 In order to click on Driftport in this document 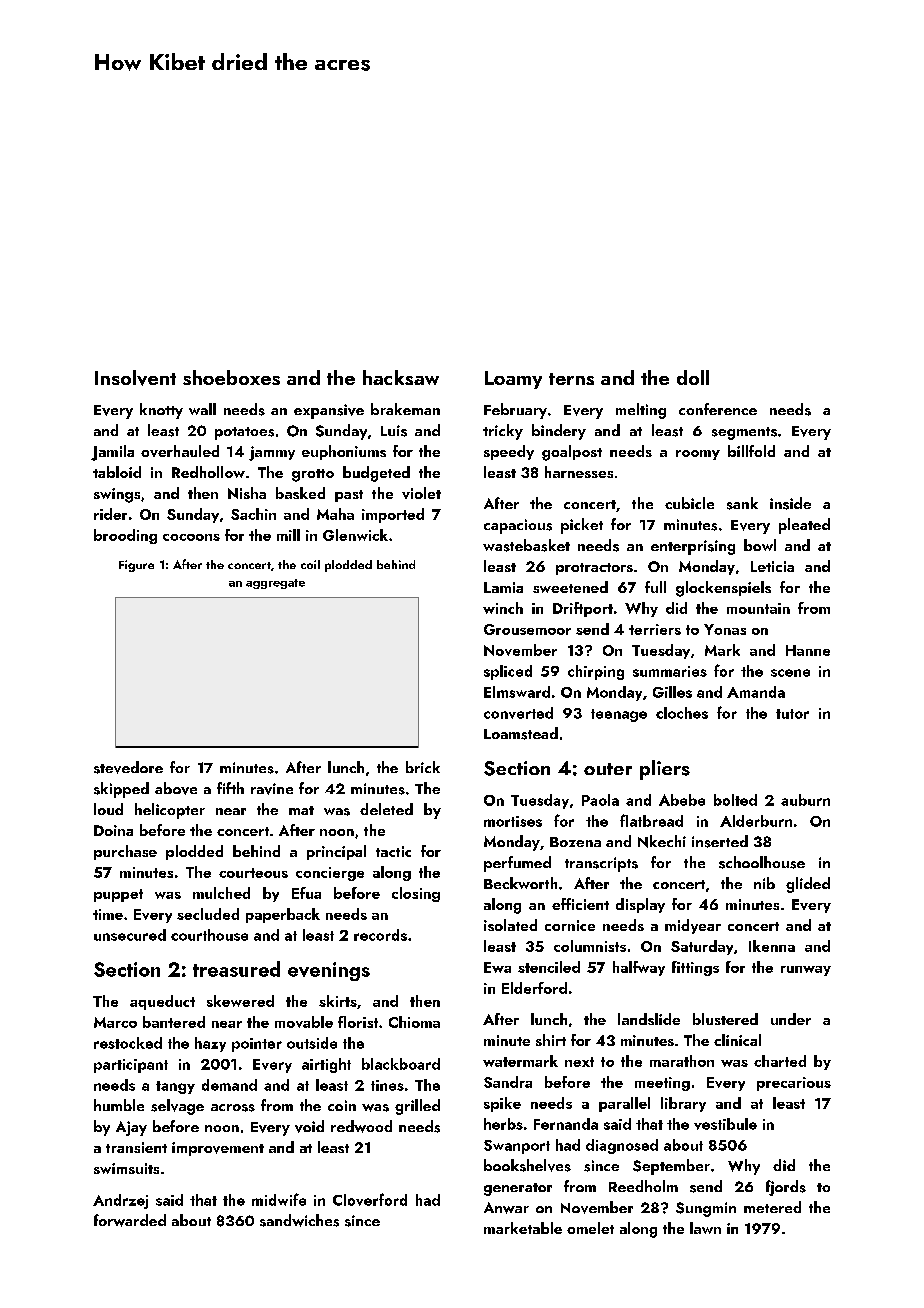, I will do `click(583, 609)`.
